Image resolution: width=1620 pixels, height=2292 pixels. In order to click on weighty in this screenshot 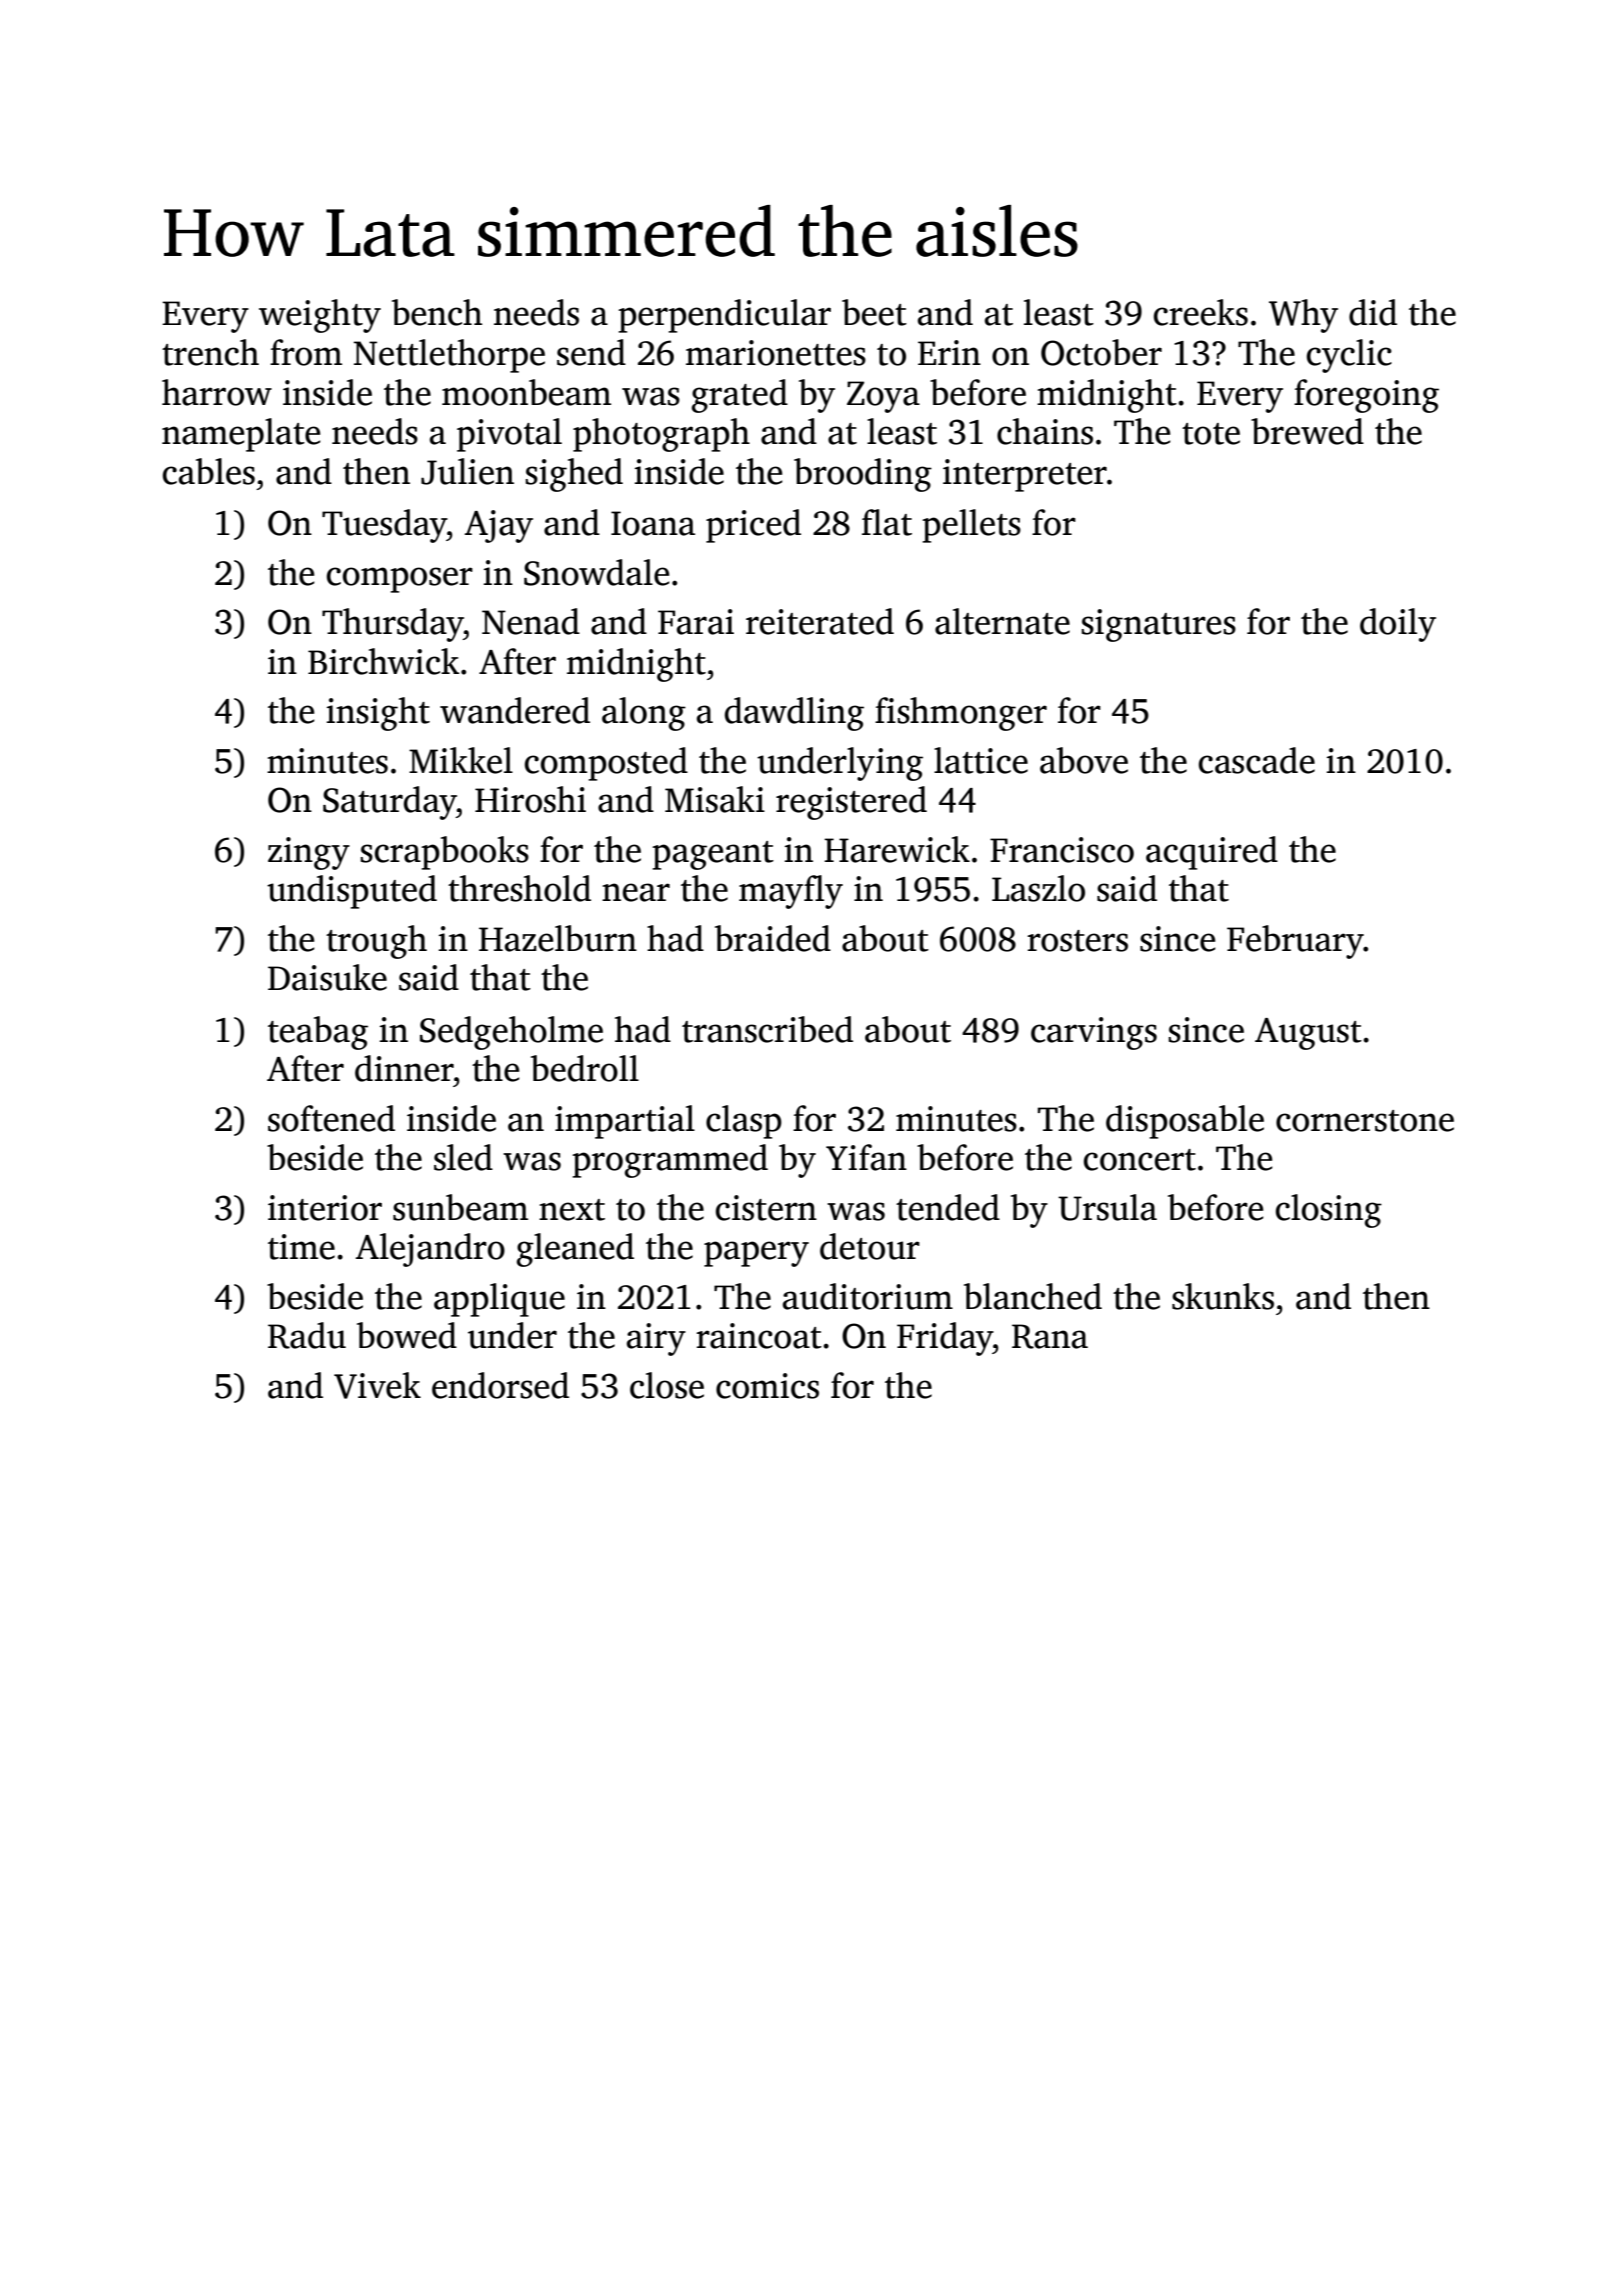, I will do `click(320, 316)`.
